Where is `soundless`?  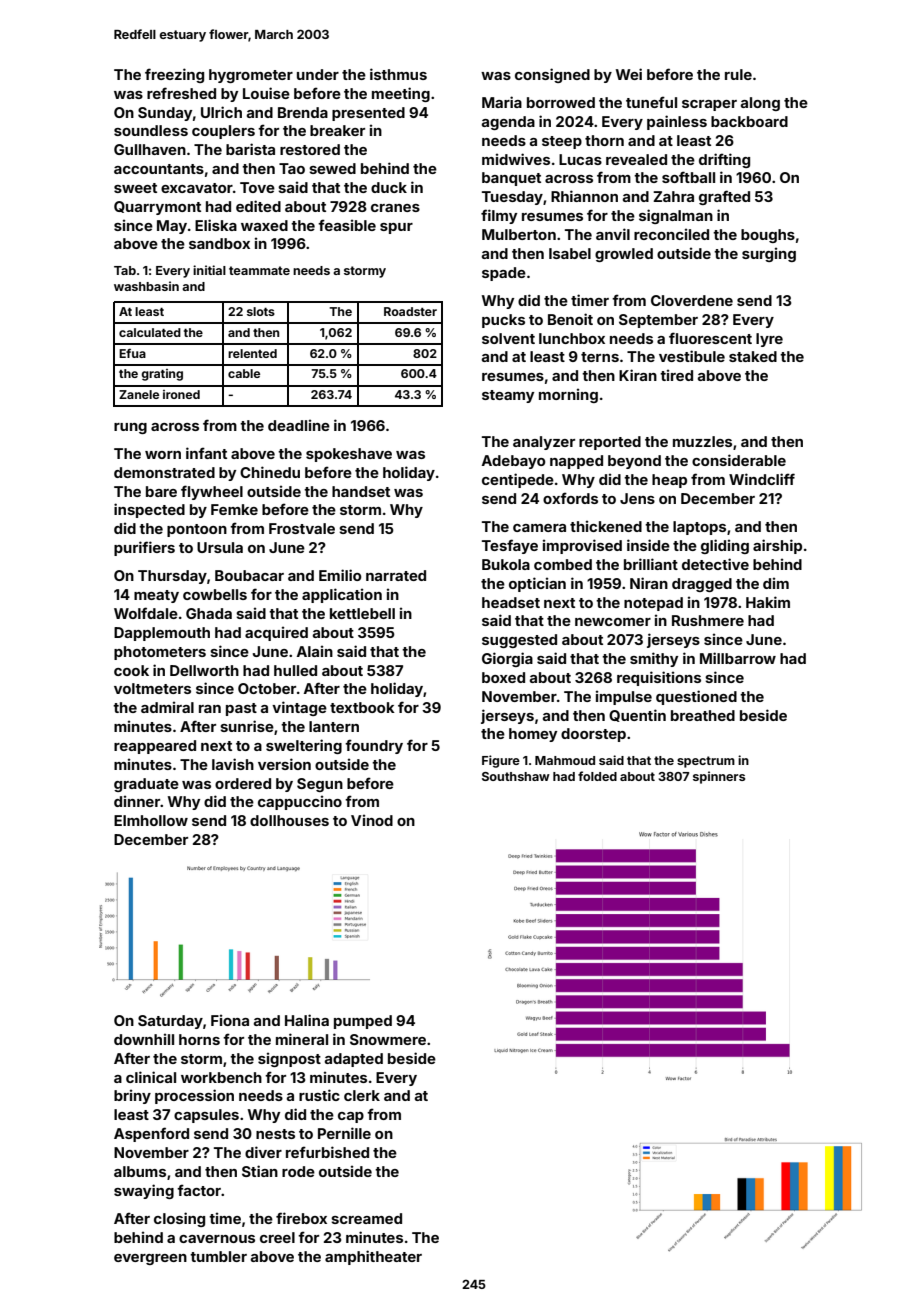 soundless is located at coordinates (151, 130).
